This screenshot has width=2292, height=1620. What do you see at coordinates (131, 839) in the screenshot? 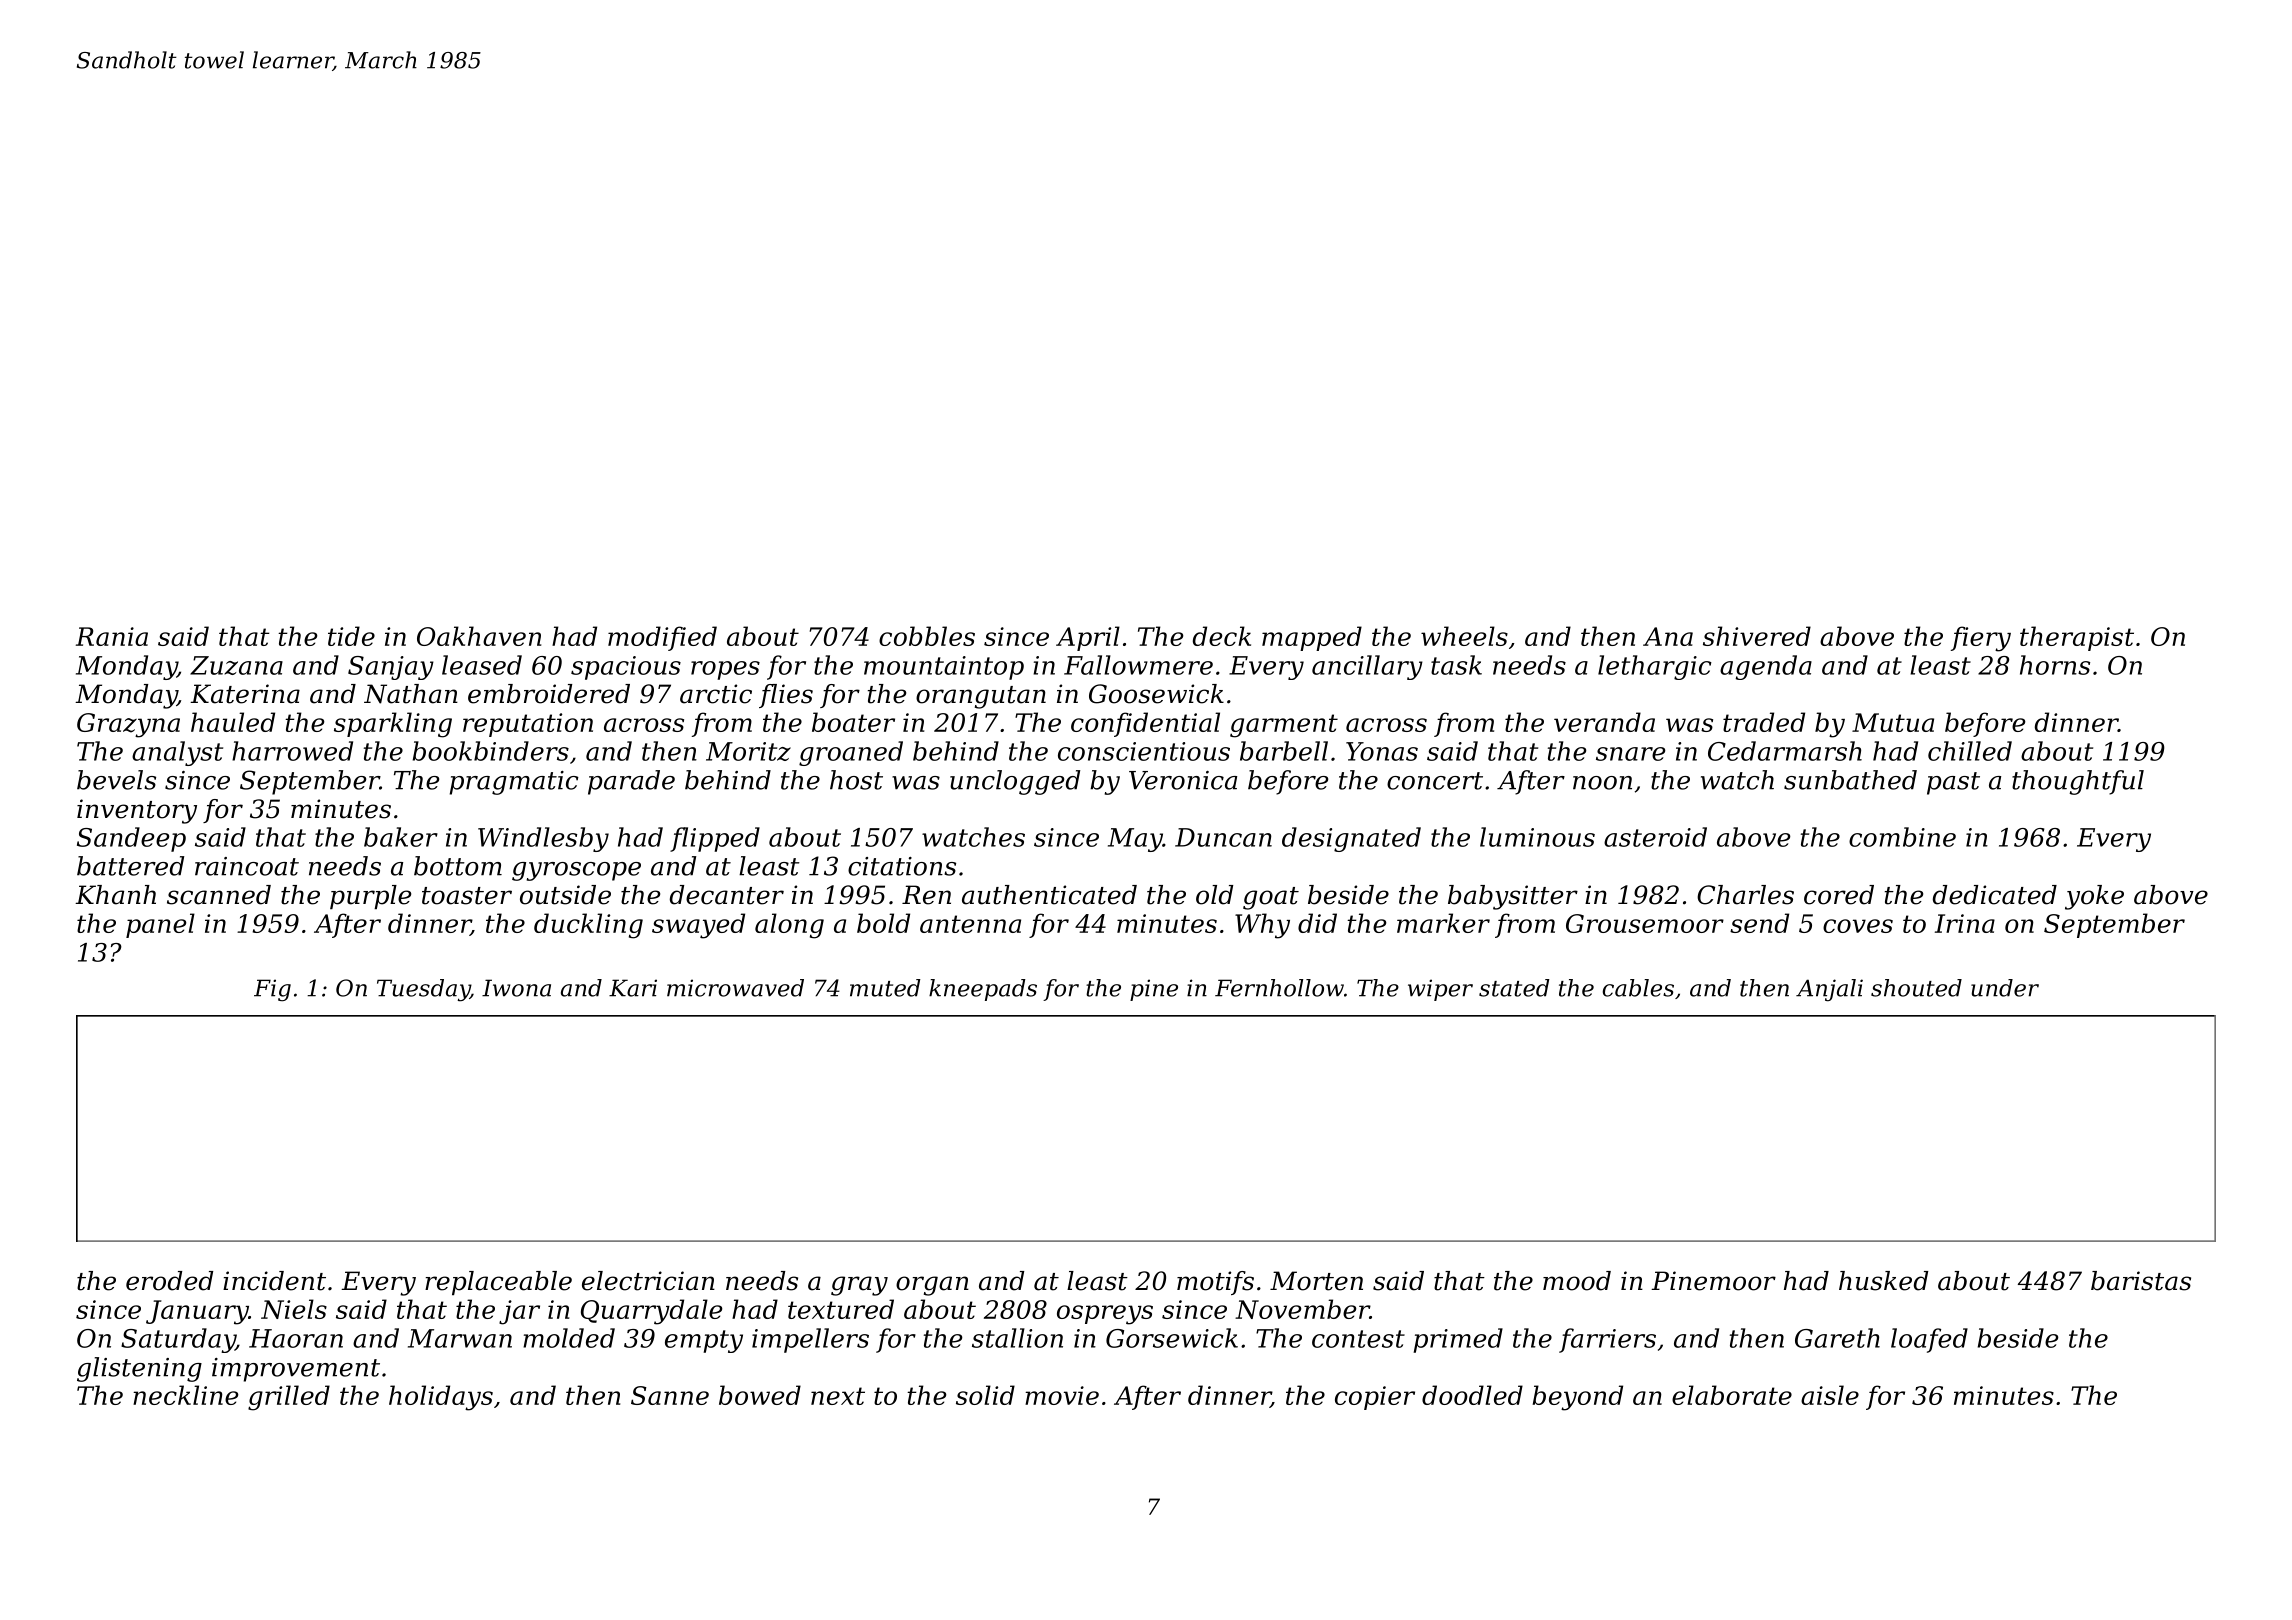
I see `Sandeep` at bounding box center [131, 839].
